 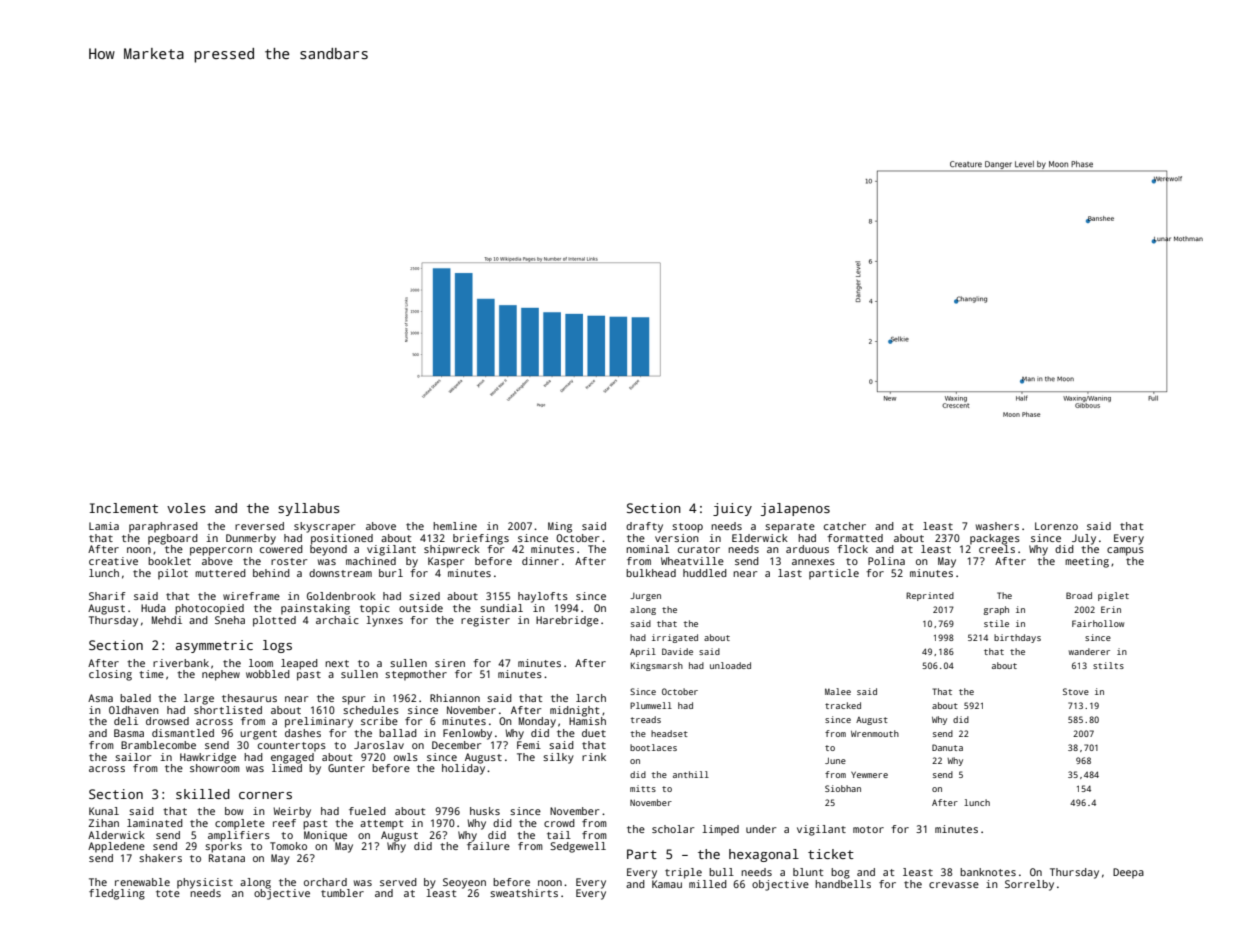 I want to click on syllabus, so click(x=309, y=509).
